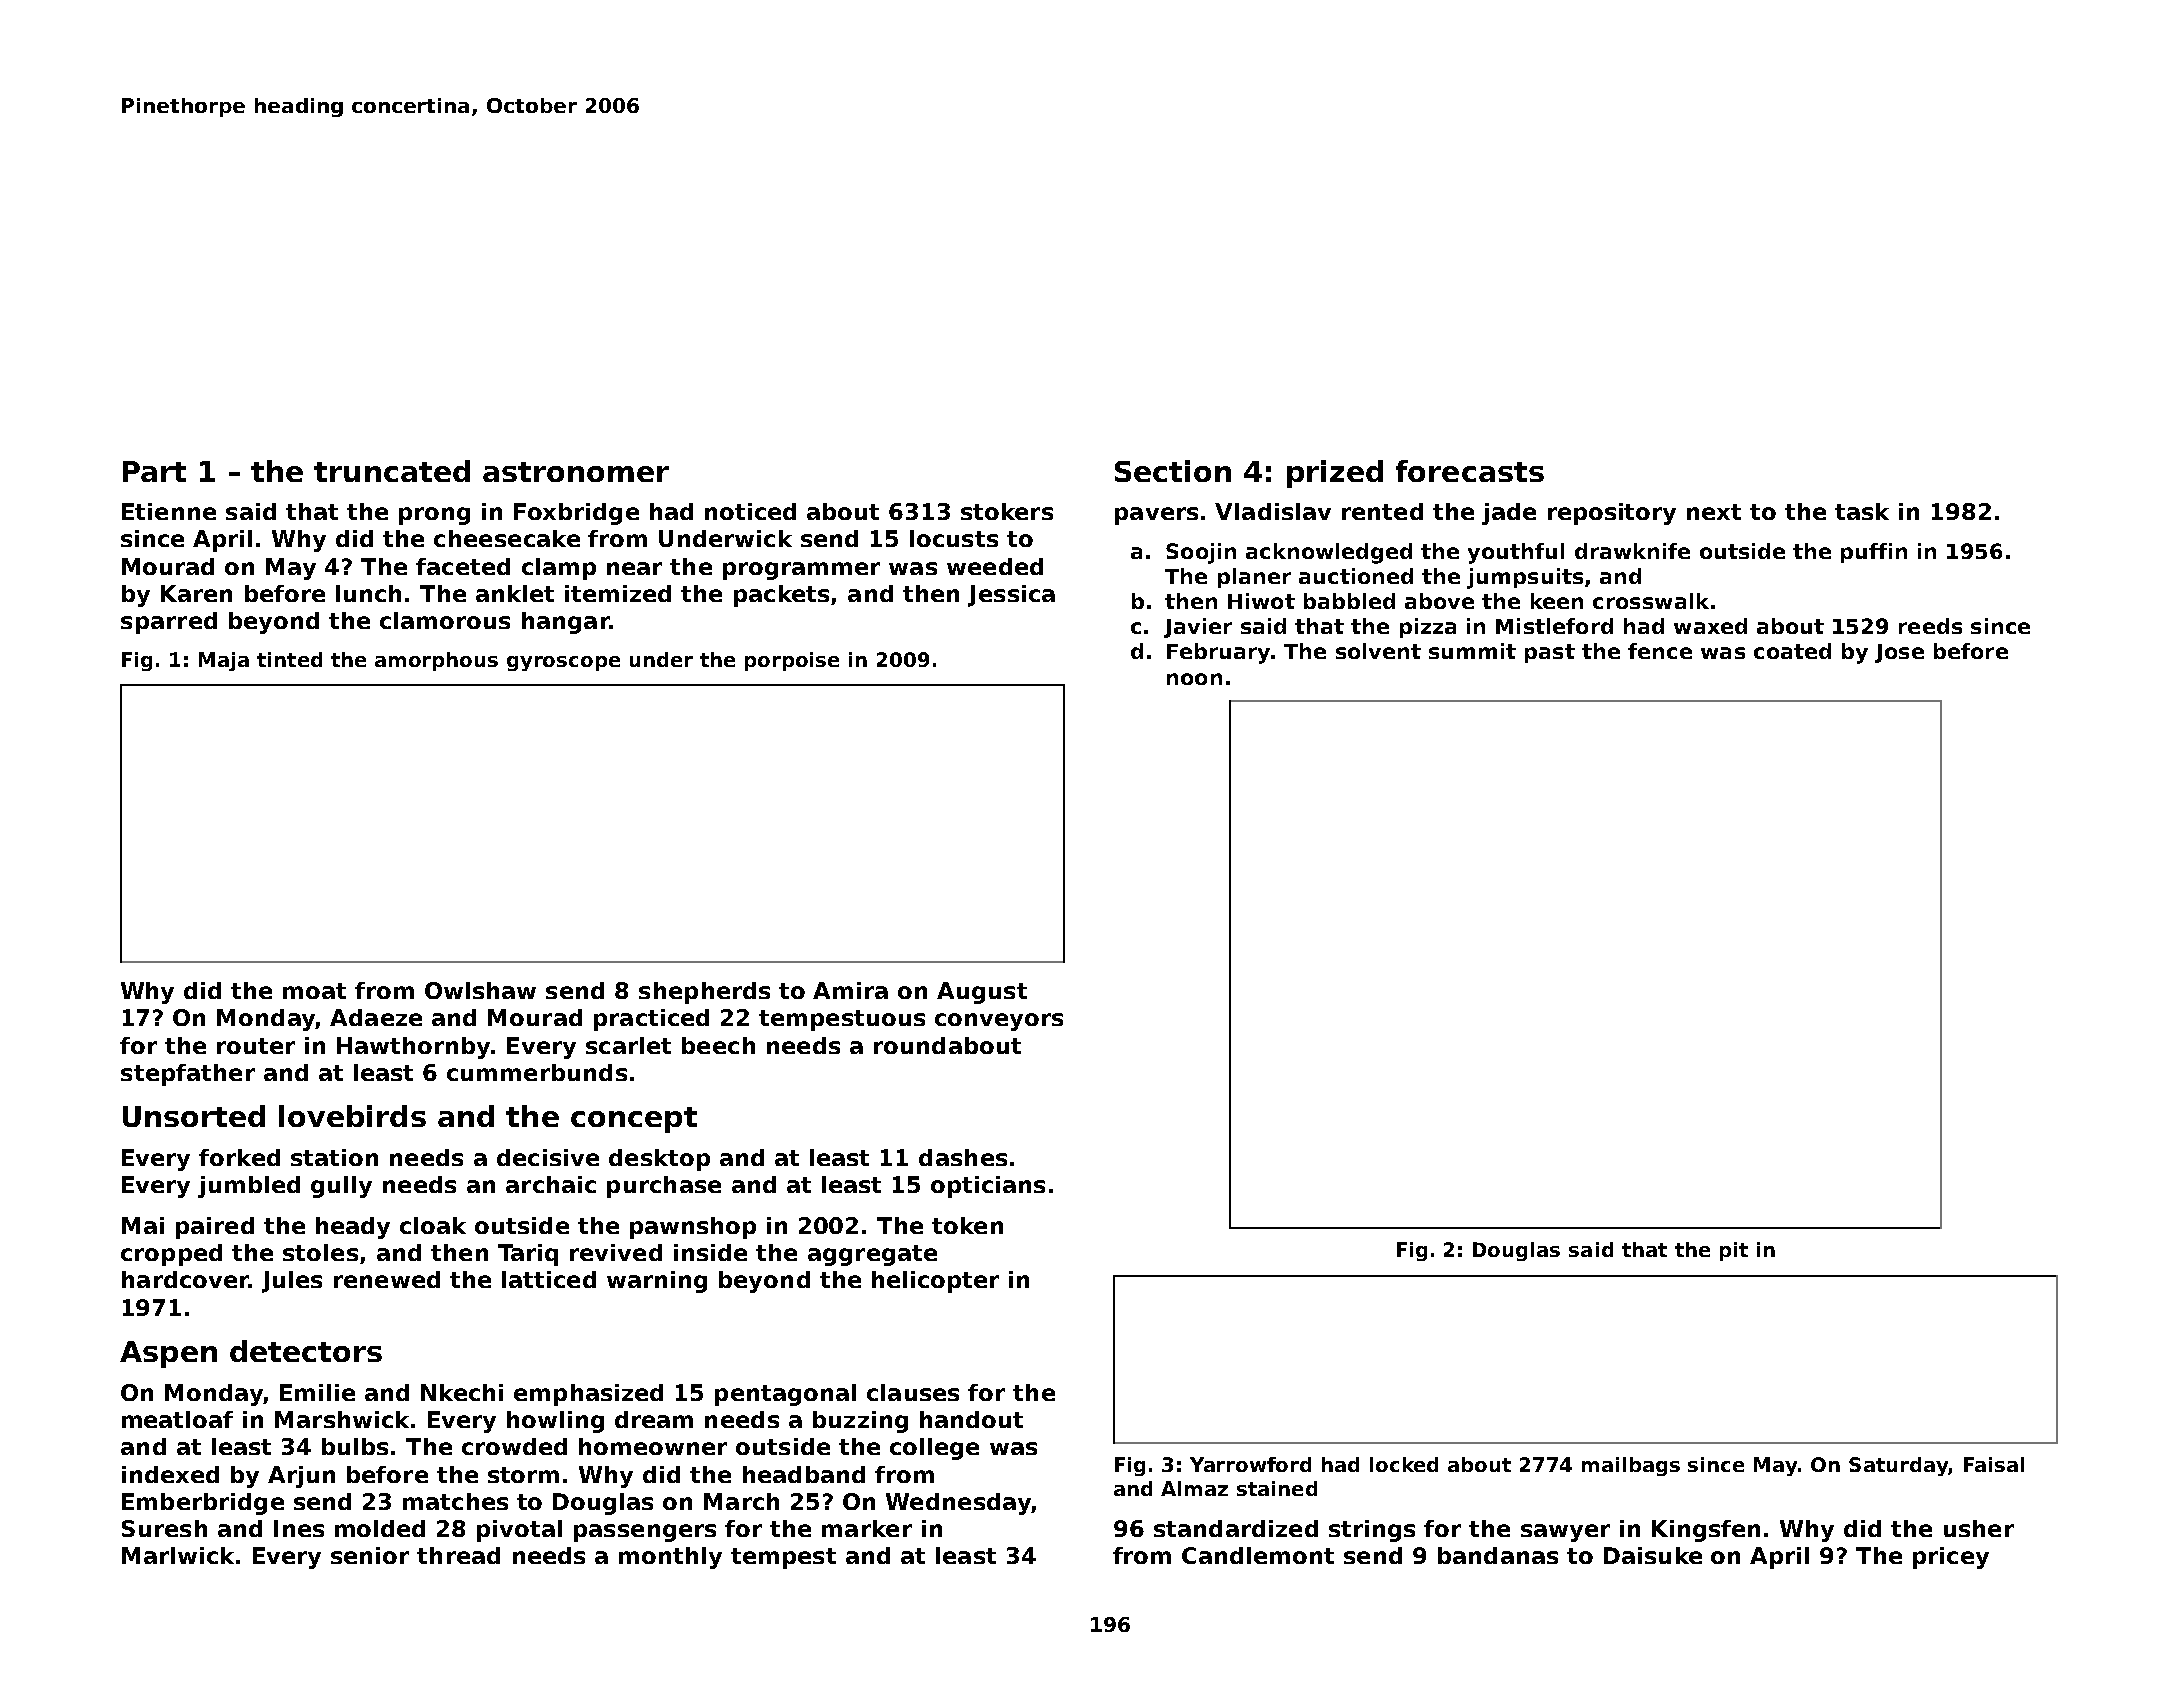 This screenshot has height=1683, width=2178. I want to click on August, so click(982, 993).
